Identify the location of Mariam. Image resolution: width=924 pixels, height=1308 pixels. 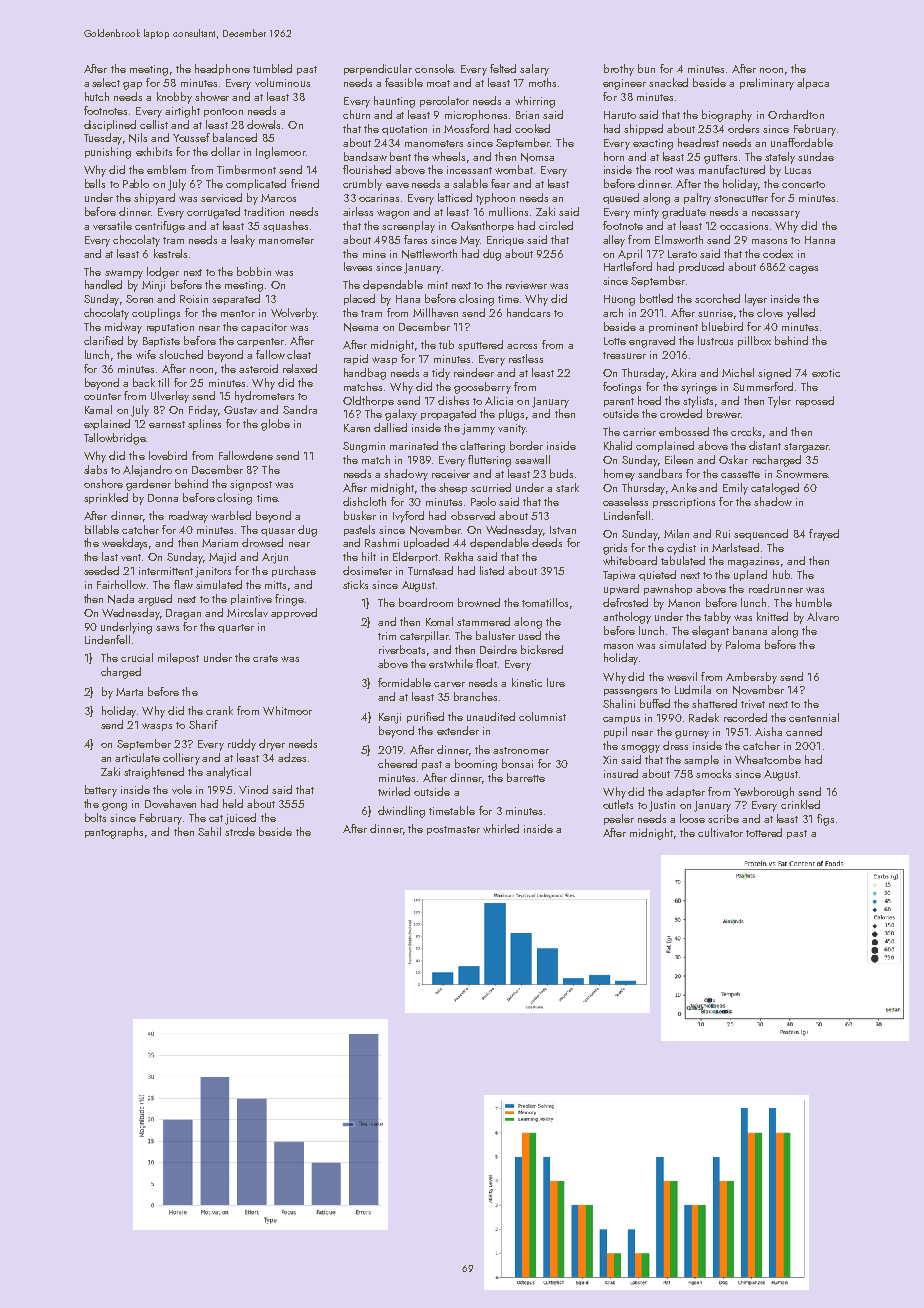
(220, 543).
